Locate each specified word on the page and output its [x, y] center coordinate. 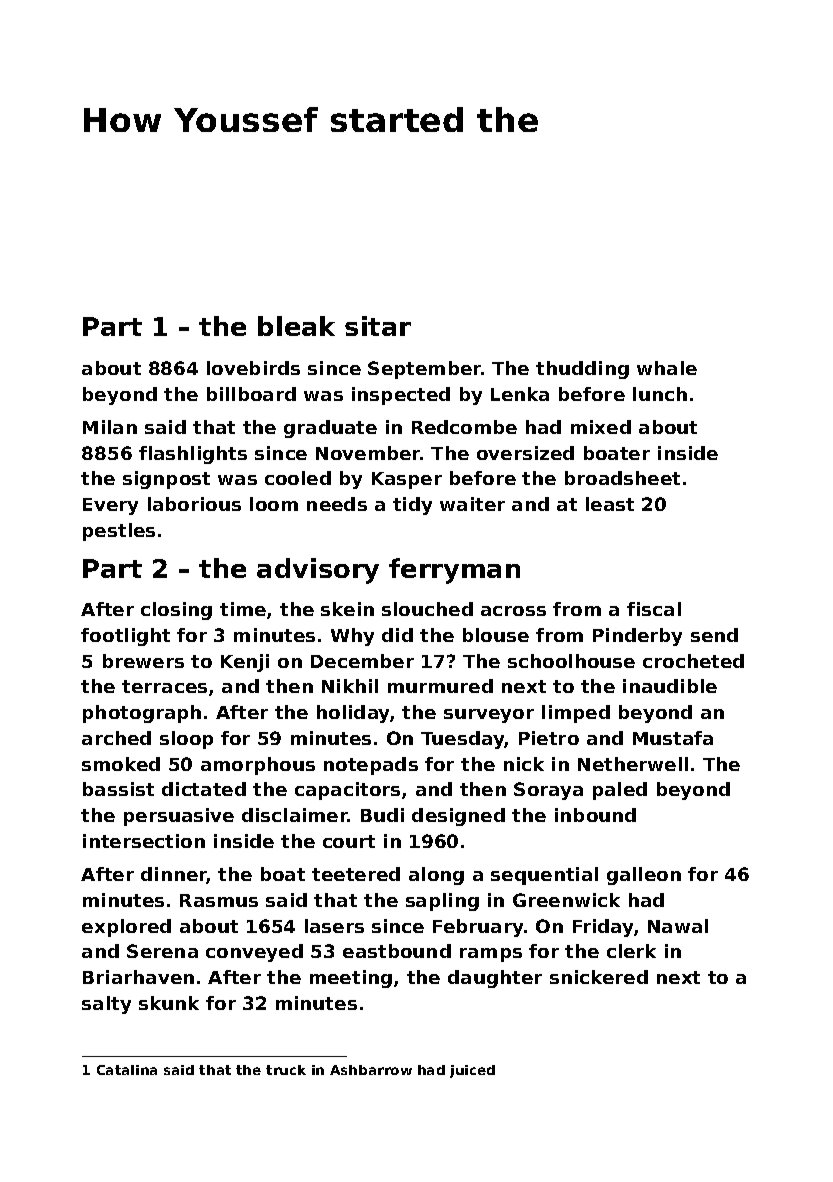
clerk [631, 951]
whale [667, 368]
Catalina [127, 1070]
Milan [110, 427]
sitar [378, 326]
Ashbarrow [371, 1070]
